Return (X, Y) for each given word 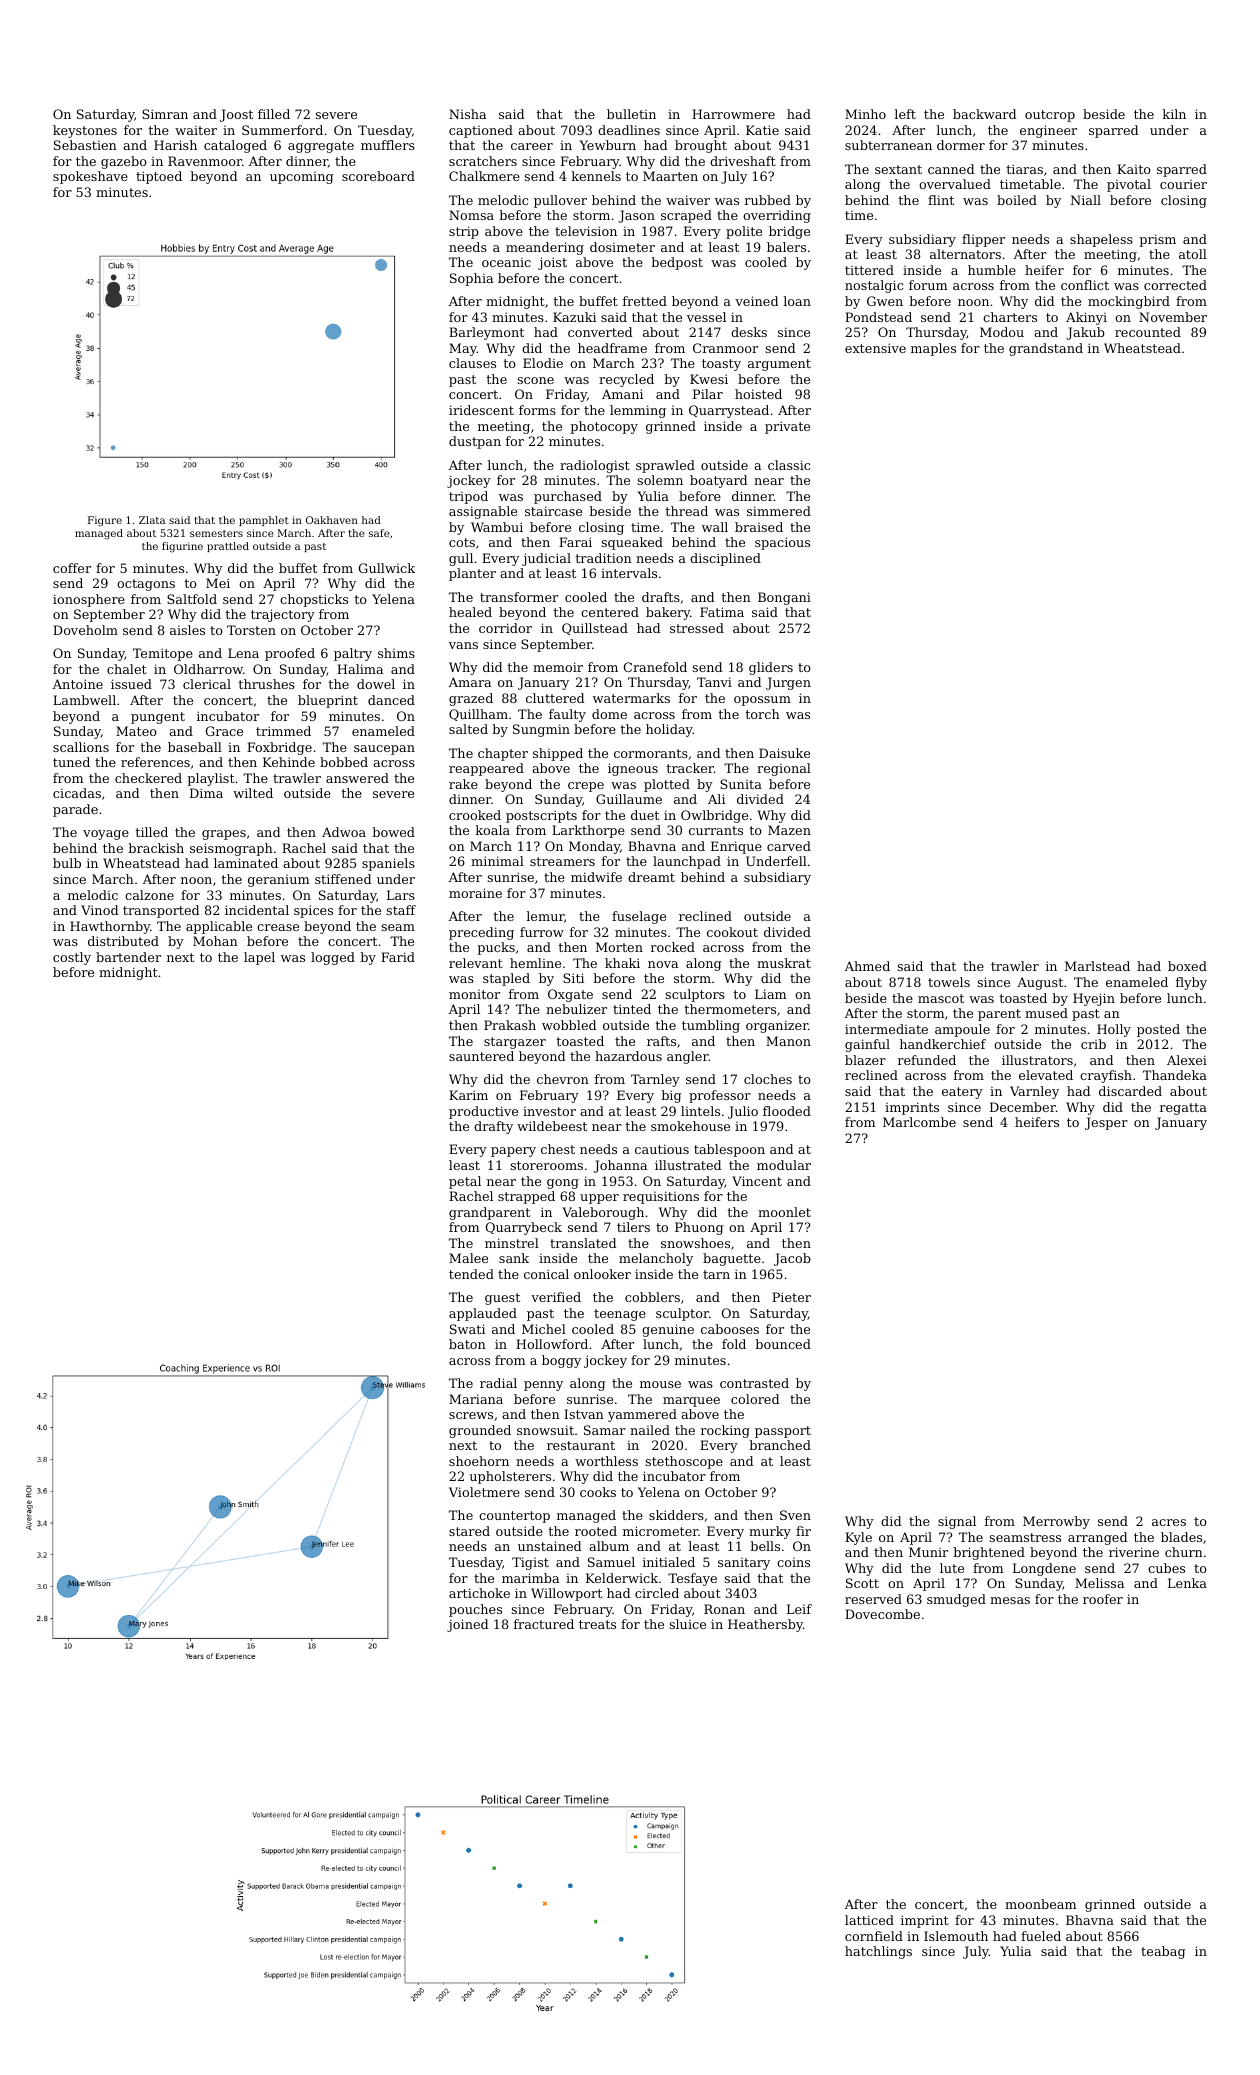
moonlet (784, 1212)
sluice (688, 1624)
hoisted (758, 394)
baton (467, 1344)
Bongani (784, 598)
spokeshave (90, 177)
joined (467, 1625)
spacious (782, 543)
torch (762, 714)
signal (957, 1522)
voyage (106, 835)
